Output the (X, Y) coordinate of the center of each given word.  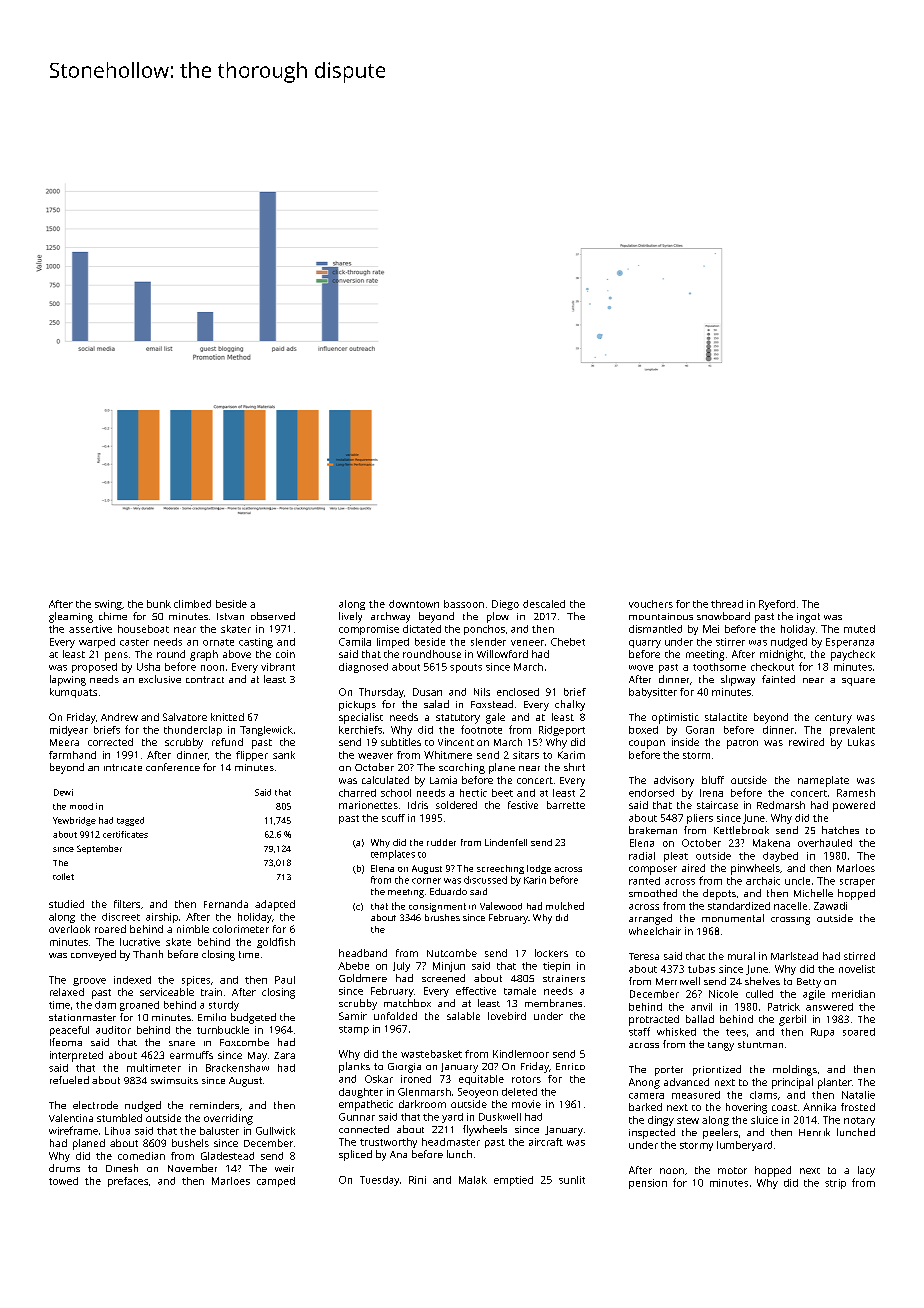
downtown (414, 604)
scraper (857, 883)
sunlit (572, 1180)
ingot (808, 618)
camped (276, 1182)
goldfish (276, 943)
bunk (159, 604)
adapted (275, 905)
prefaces (128, 1182)
